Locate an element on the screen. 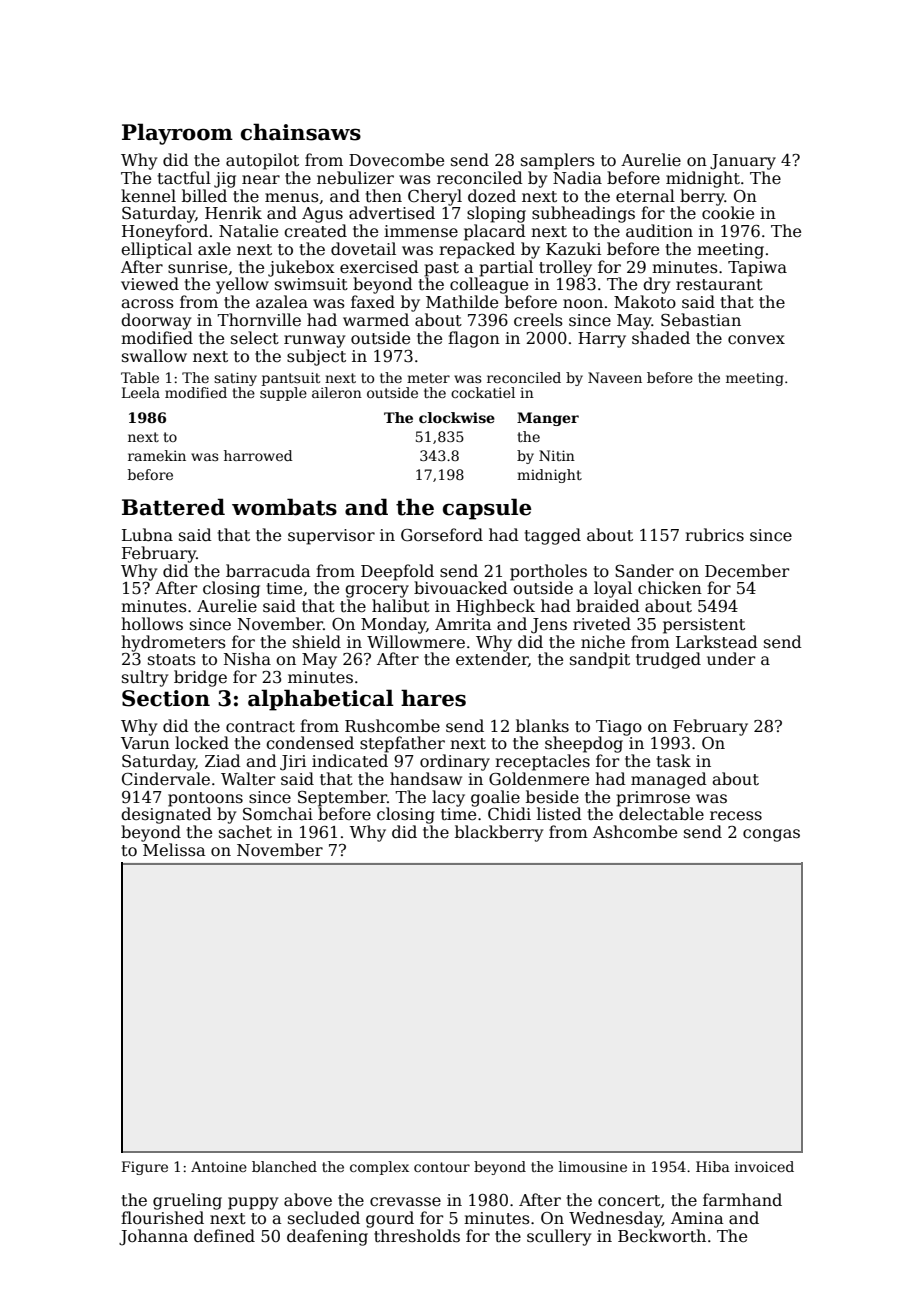  Deepfold is located at coordinates (397, 572).
